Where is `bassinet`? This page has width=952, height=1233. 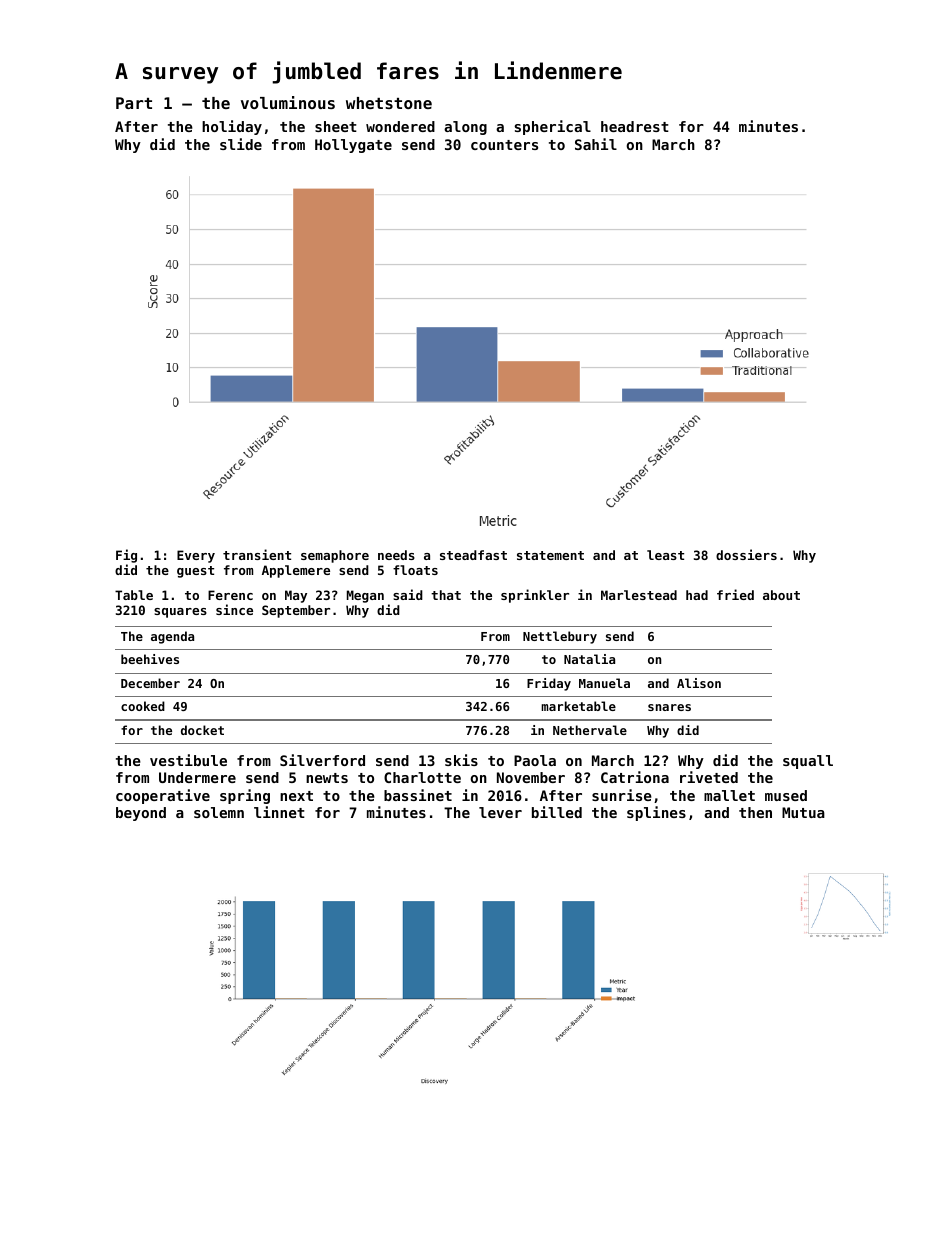 bassinet is located at coordinates (418, 795).
